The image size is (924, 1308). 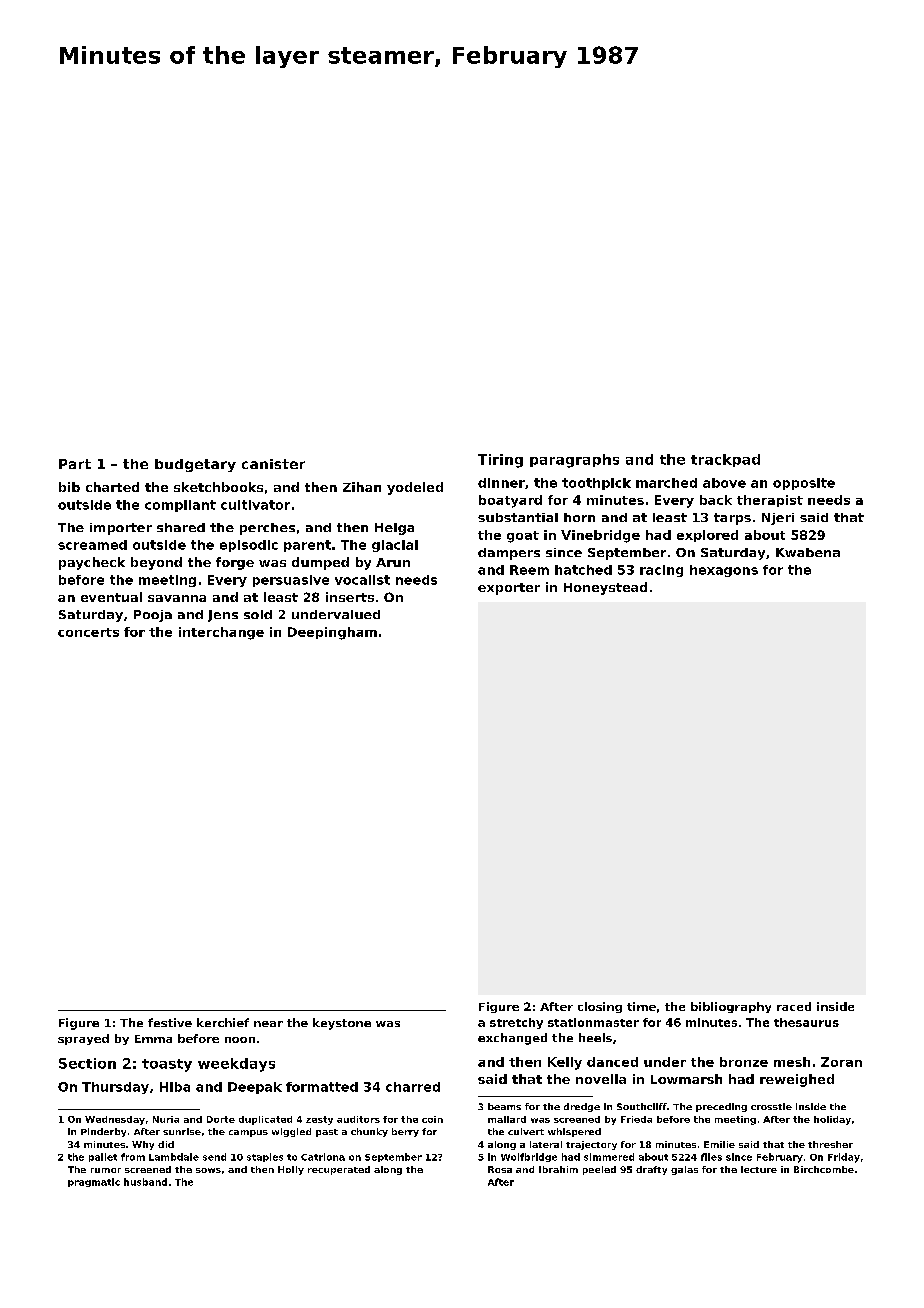 What do you see at coordinates (641, 1006) in the screenshot?
I see `time` at bounding box center [641, 1006].
